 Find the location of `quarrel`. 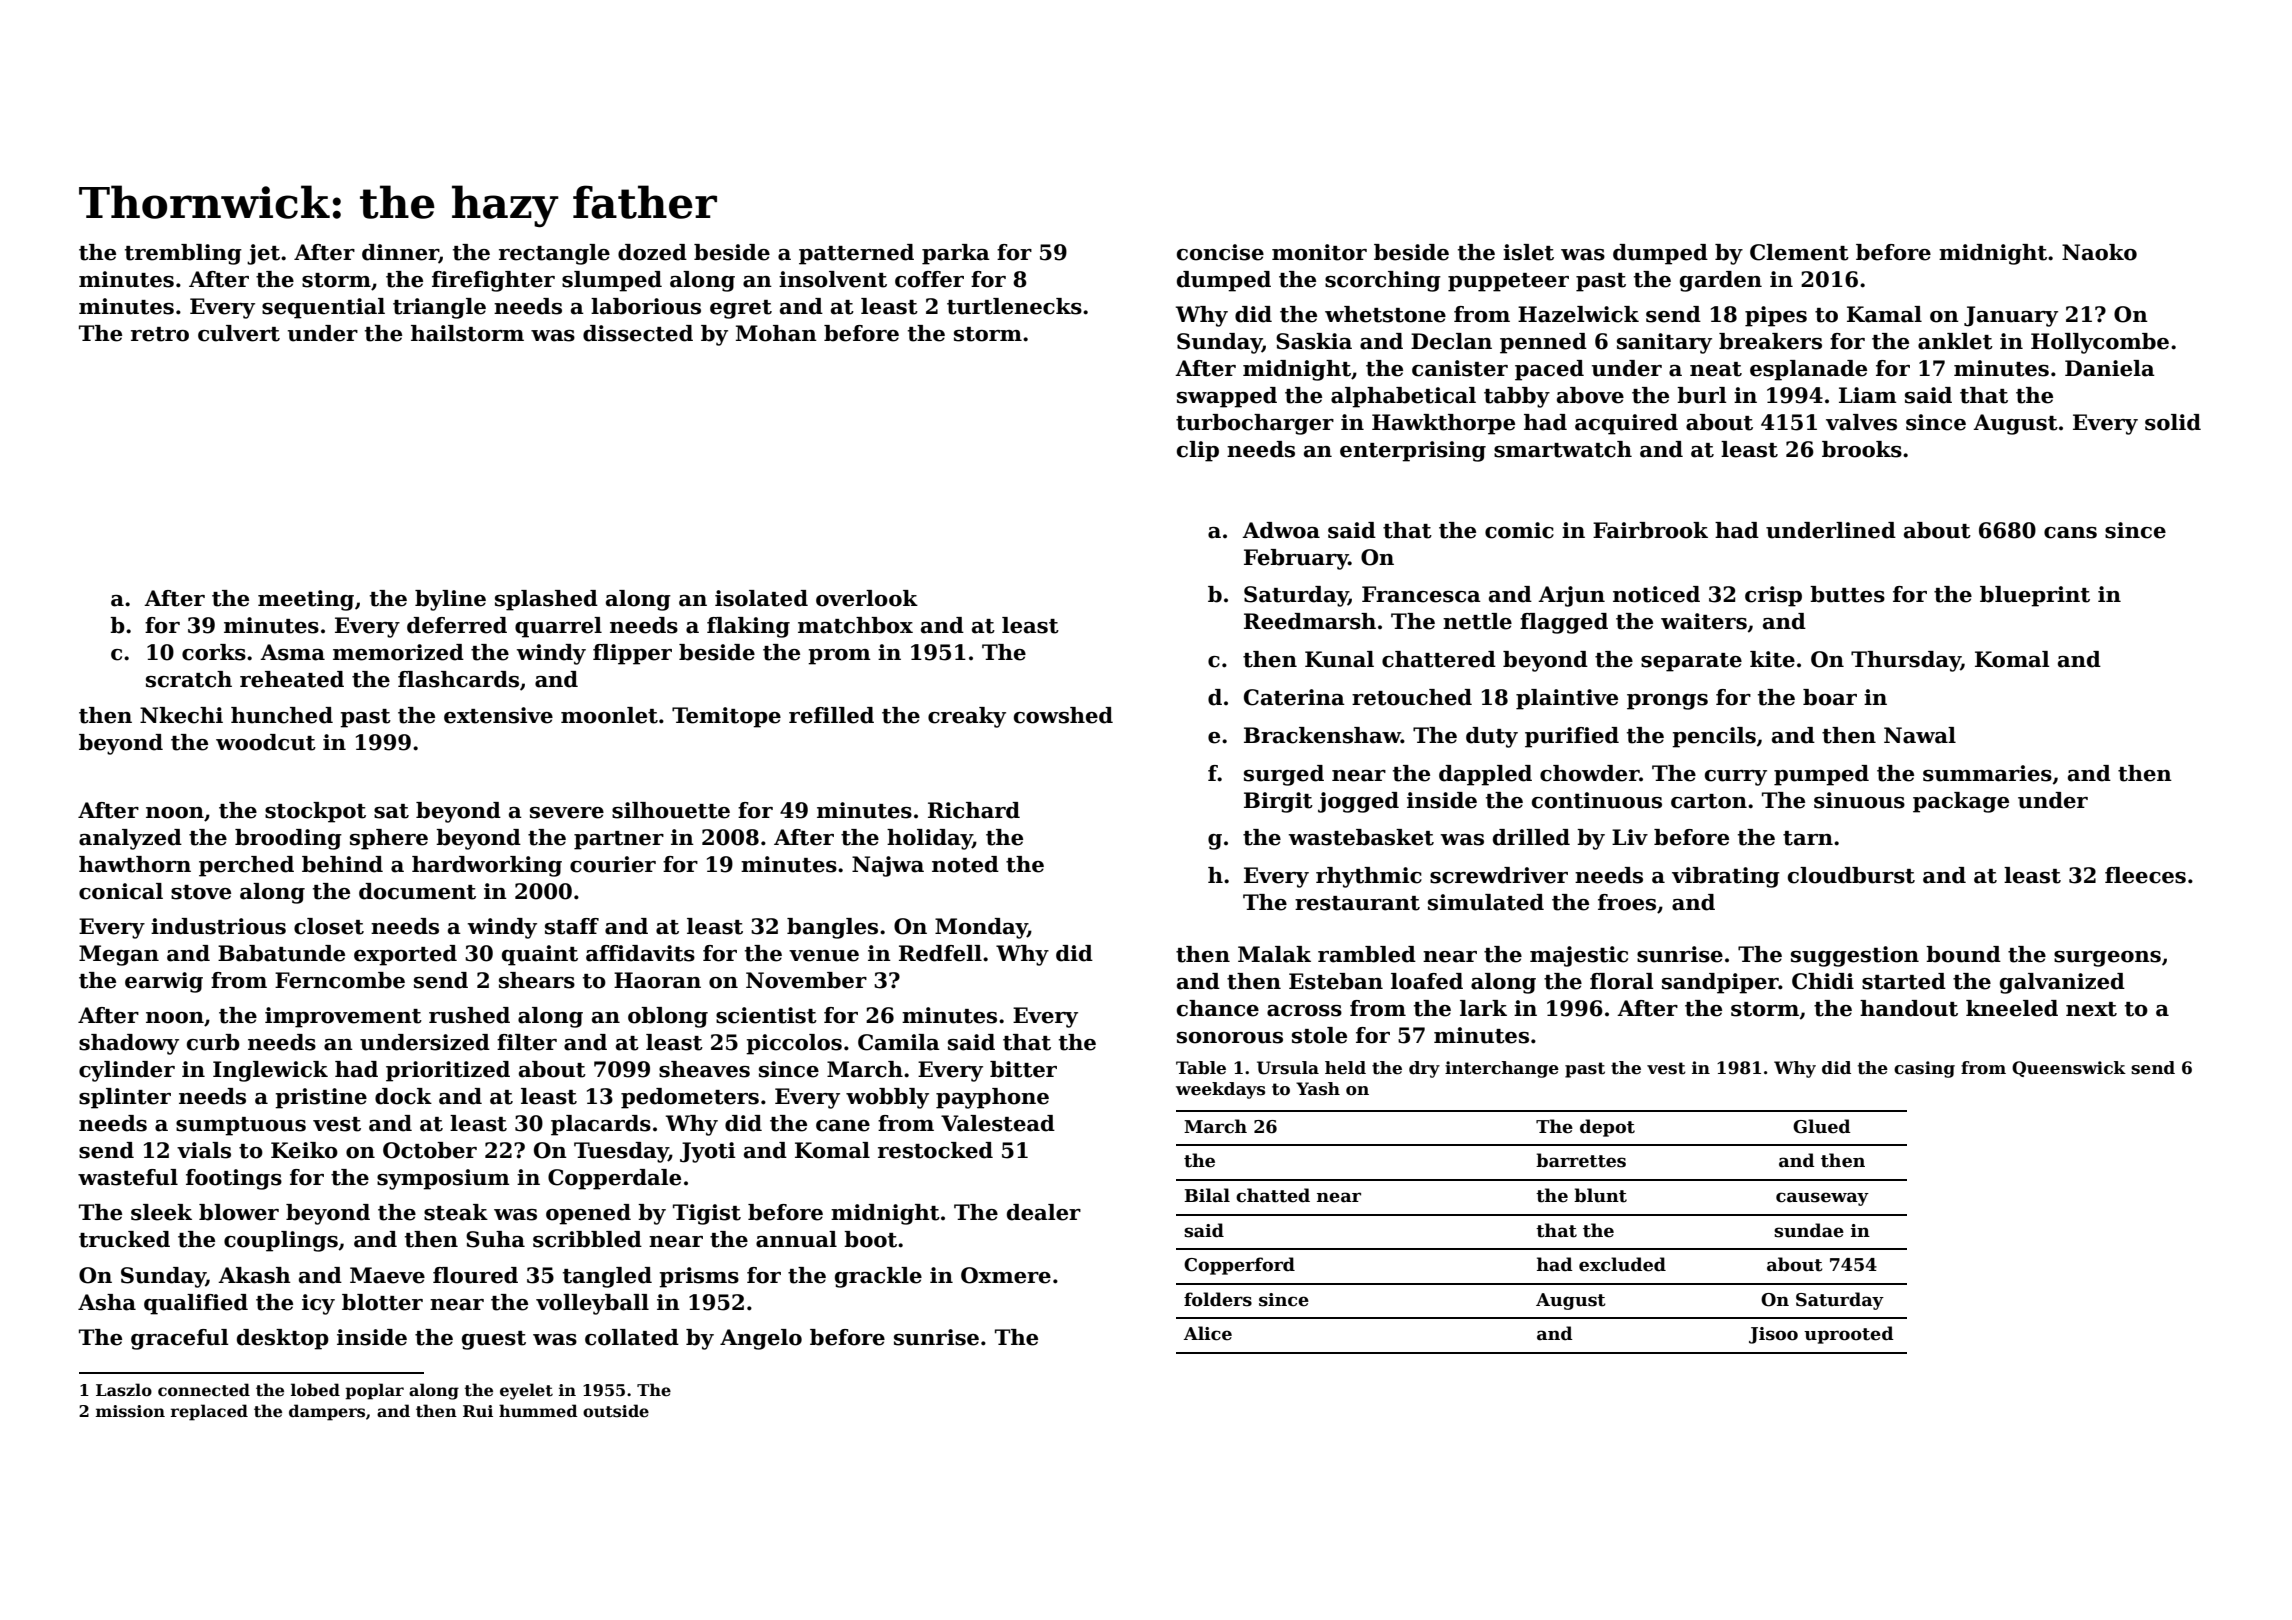

quarrel is located at coordinates (558, 627).
